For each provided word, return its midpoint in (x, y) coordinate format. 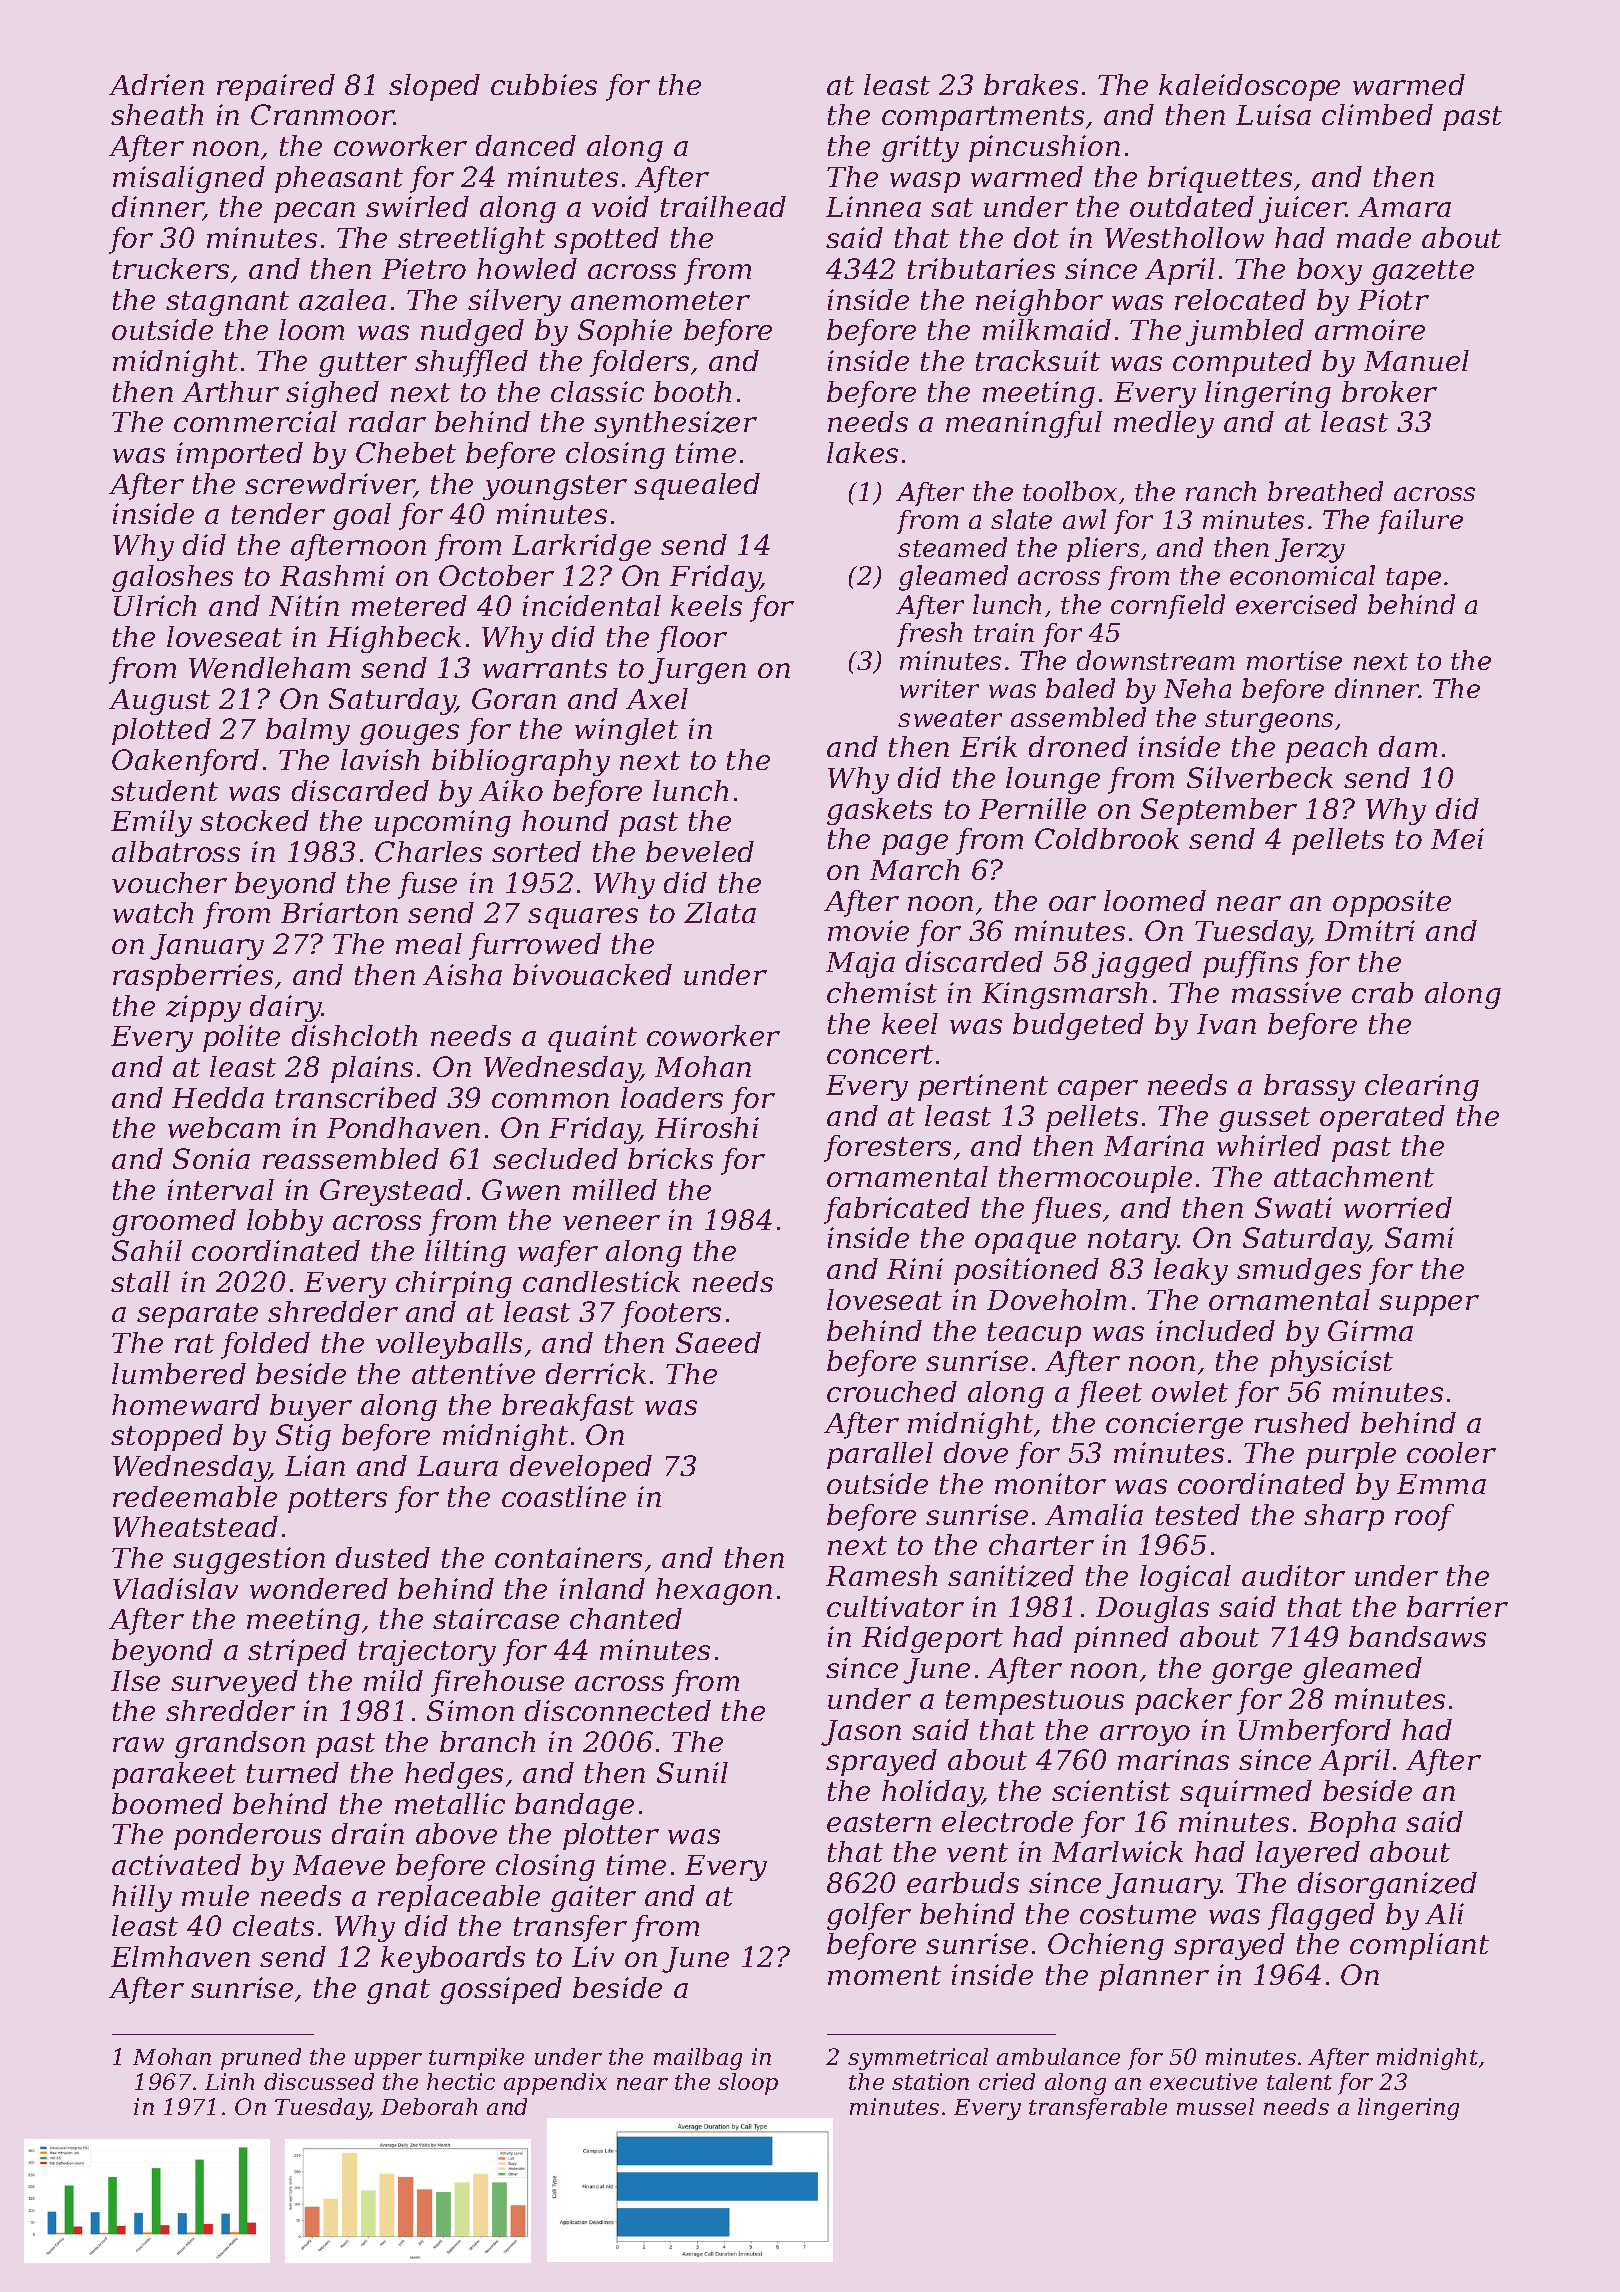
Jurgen (697, 671)
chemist (882, 992)
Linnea (873, 206)
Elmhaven (180, 1956)
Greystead (391, 1192)
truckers (171, 268)
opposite (1392, 903)
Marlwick (1117, 1851)
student (164, 790)
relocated (1240, 299)
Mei (1457, 838)
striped (297, 1652)
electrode (1007, 1821)
